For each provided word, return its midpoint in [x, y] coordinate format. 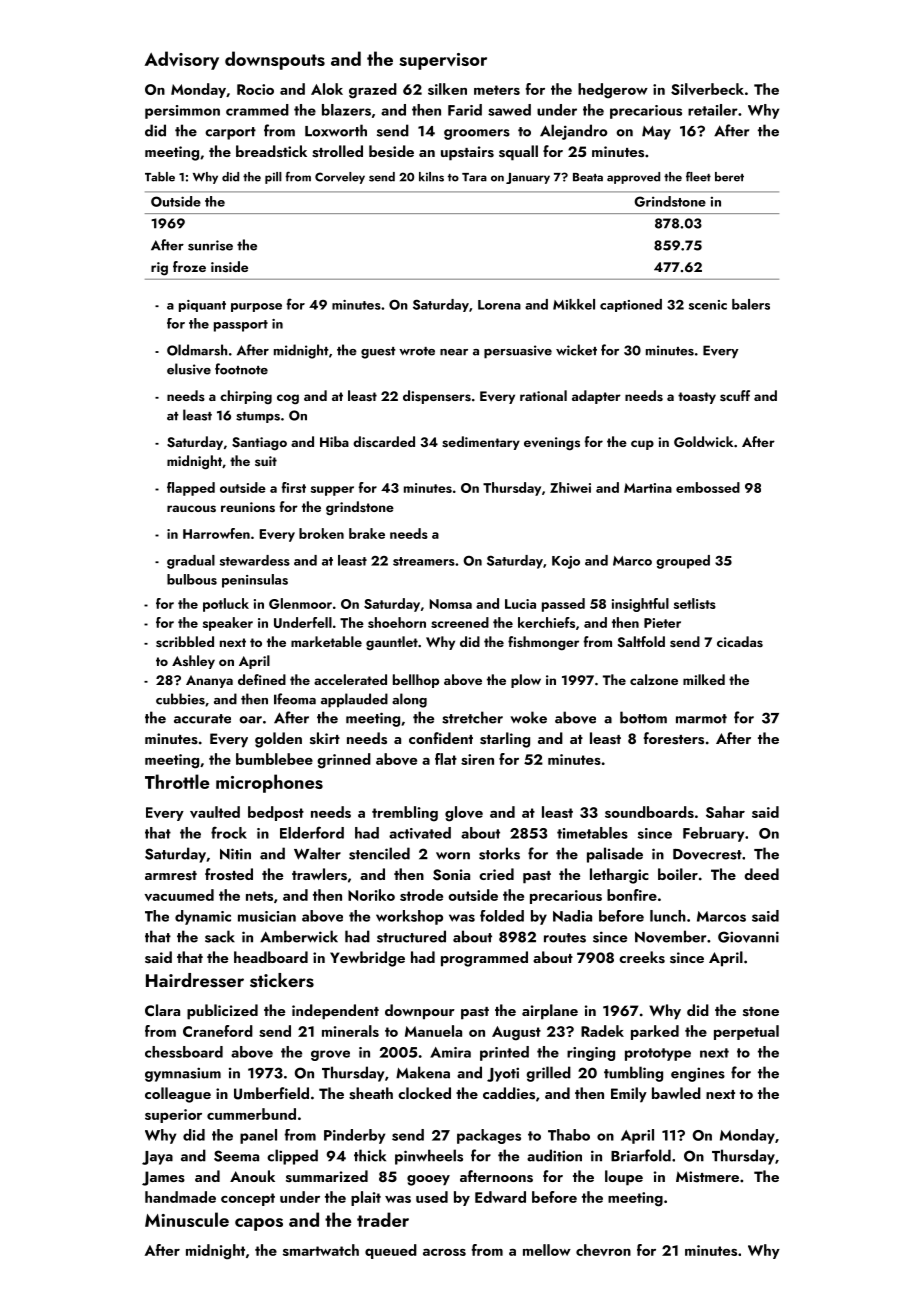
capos [259, 1224]
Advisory [182, 60]
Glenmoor [300, 603]
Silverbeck [707, 89]
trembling [405, 814]
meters [497, 90]
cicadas [740, 641]
